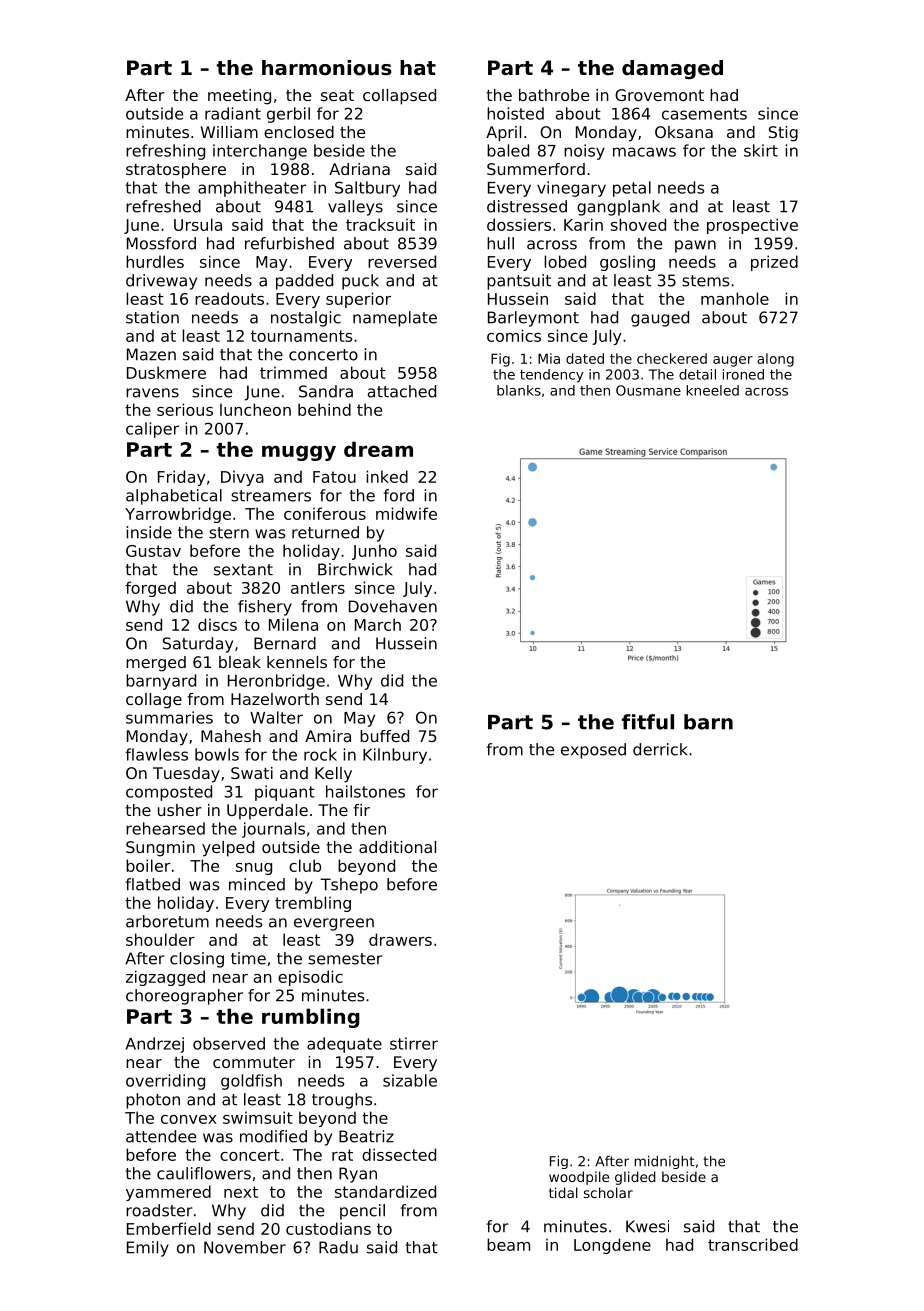 This page has height=1311, width=924. What do you see at coordinates (397, 847) in the page?
I see `additional` at bounding box center [397, 847].
